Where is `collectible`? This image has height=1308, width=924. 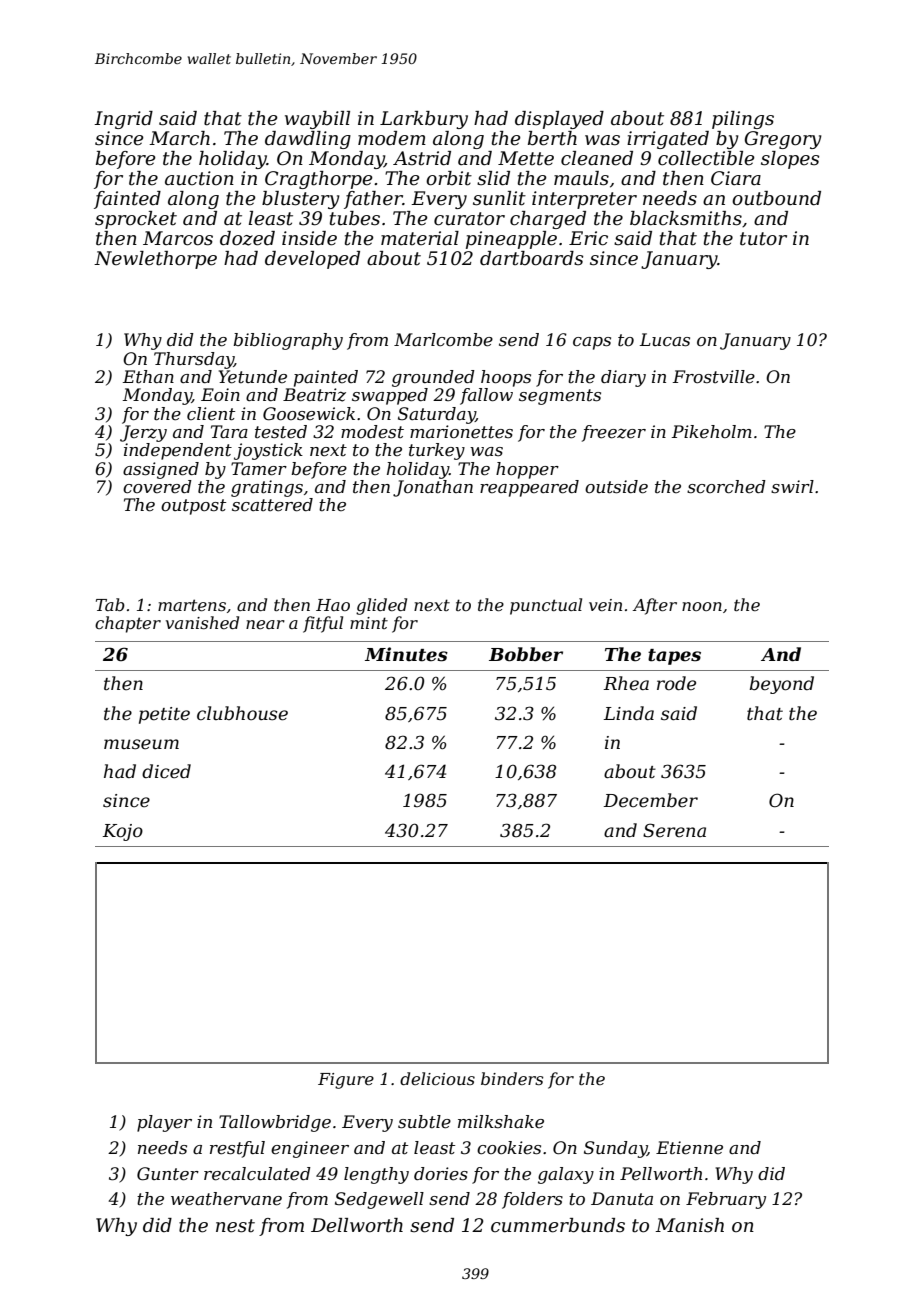 collectible is located at coordinates (706, 158).
